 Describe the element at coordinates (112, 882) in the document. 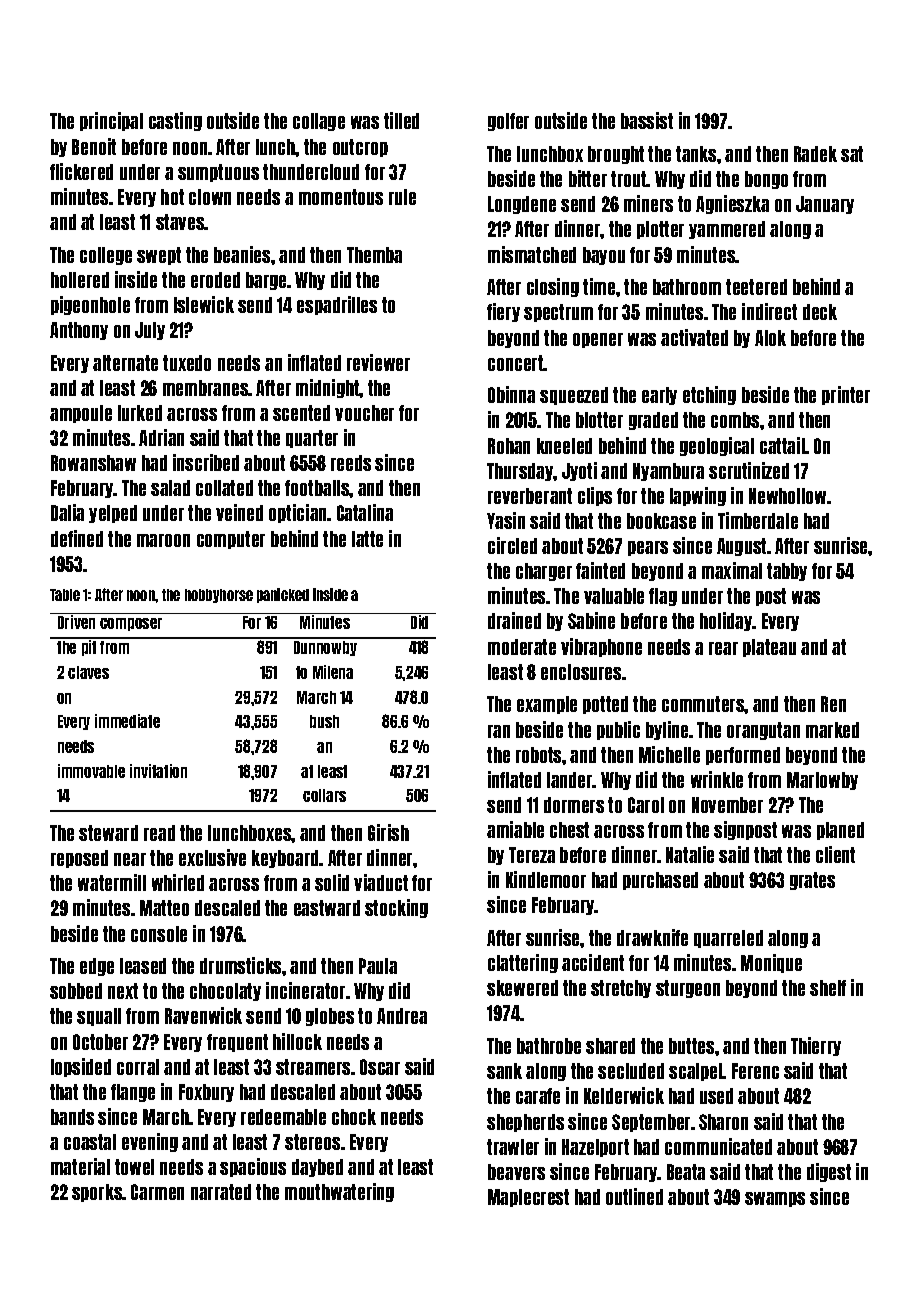

I see `watermill` at that location.
